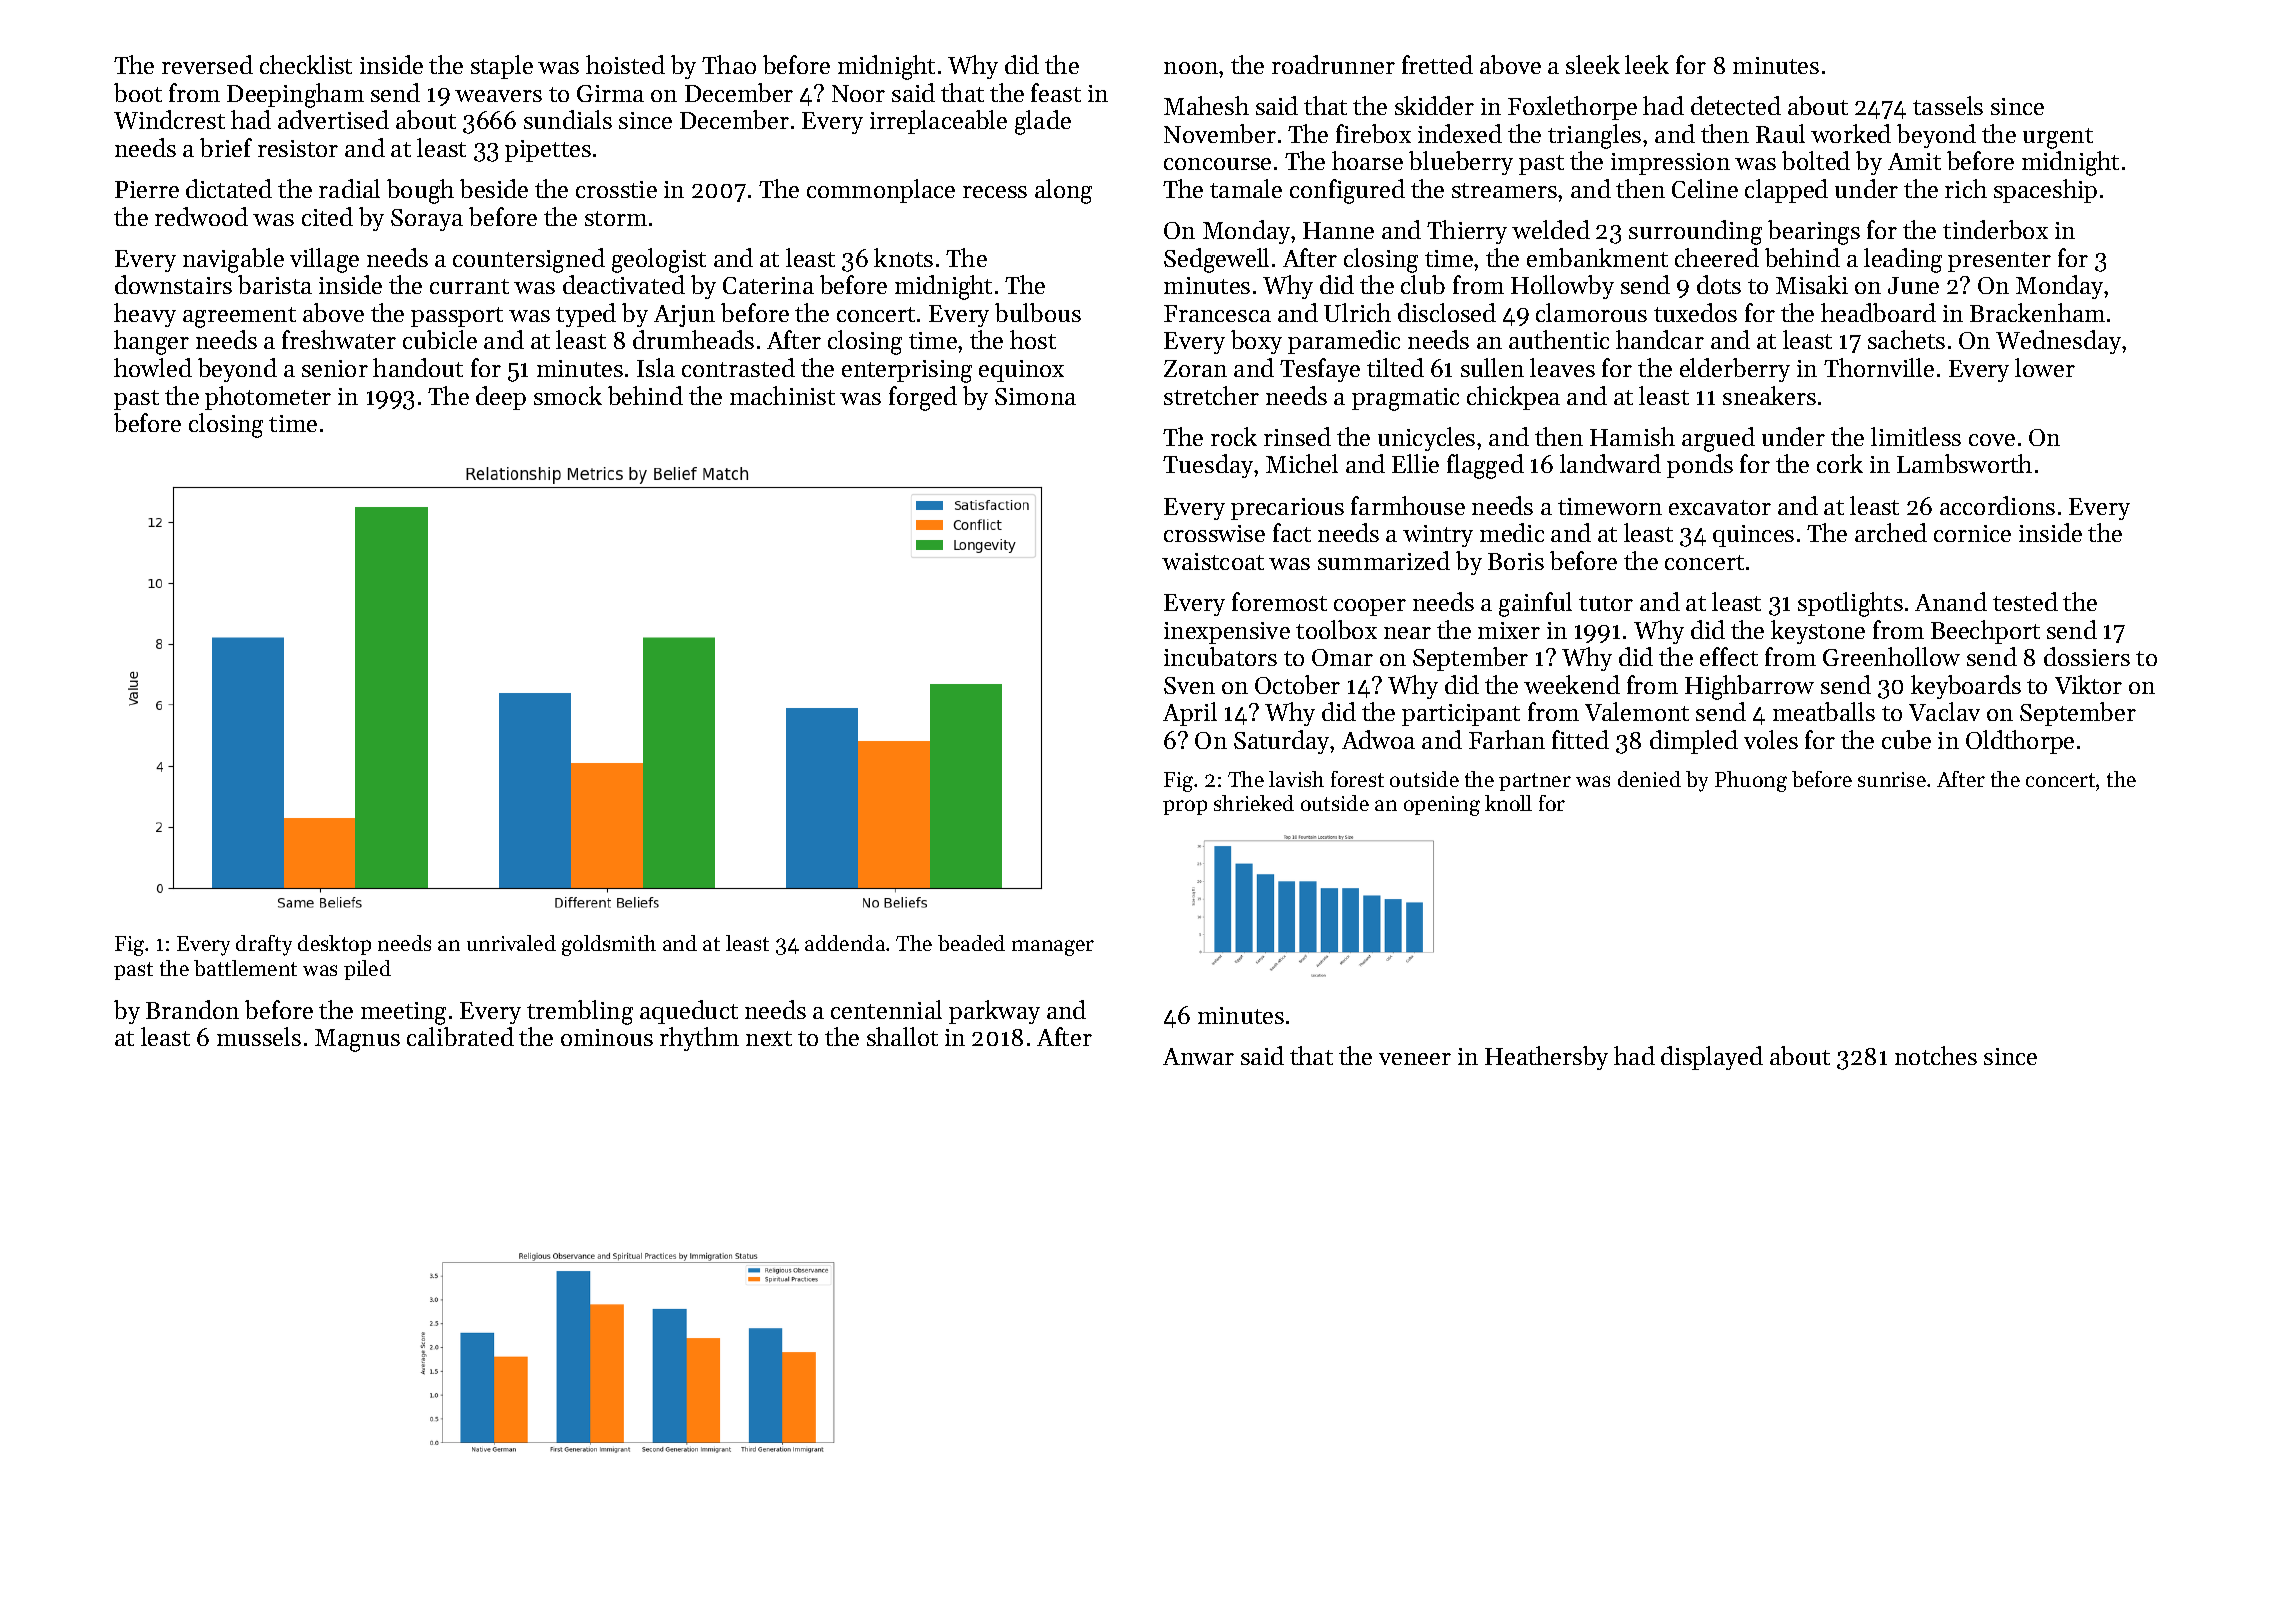  I want to click on smock, so click(568, 395).
